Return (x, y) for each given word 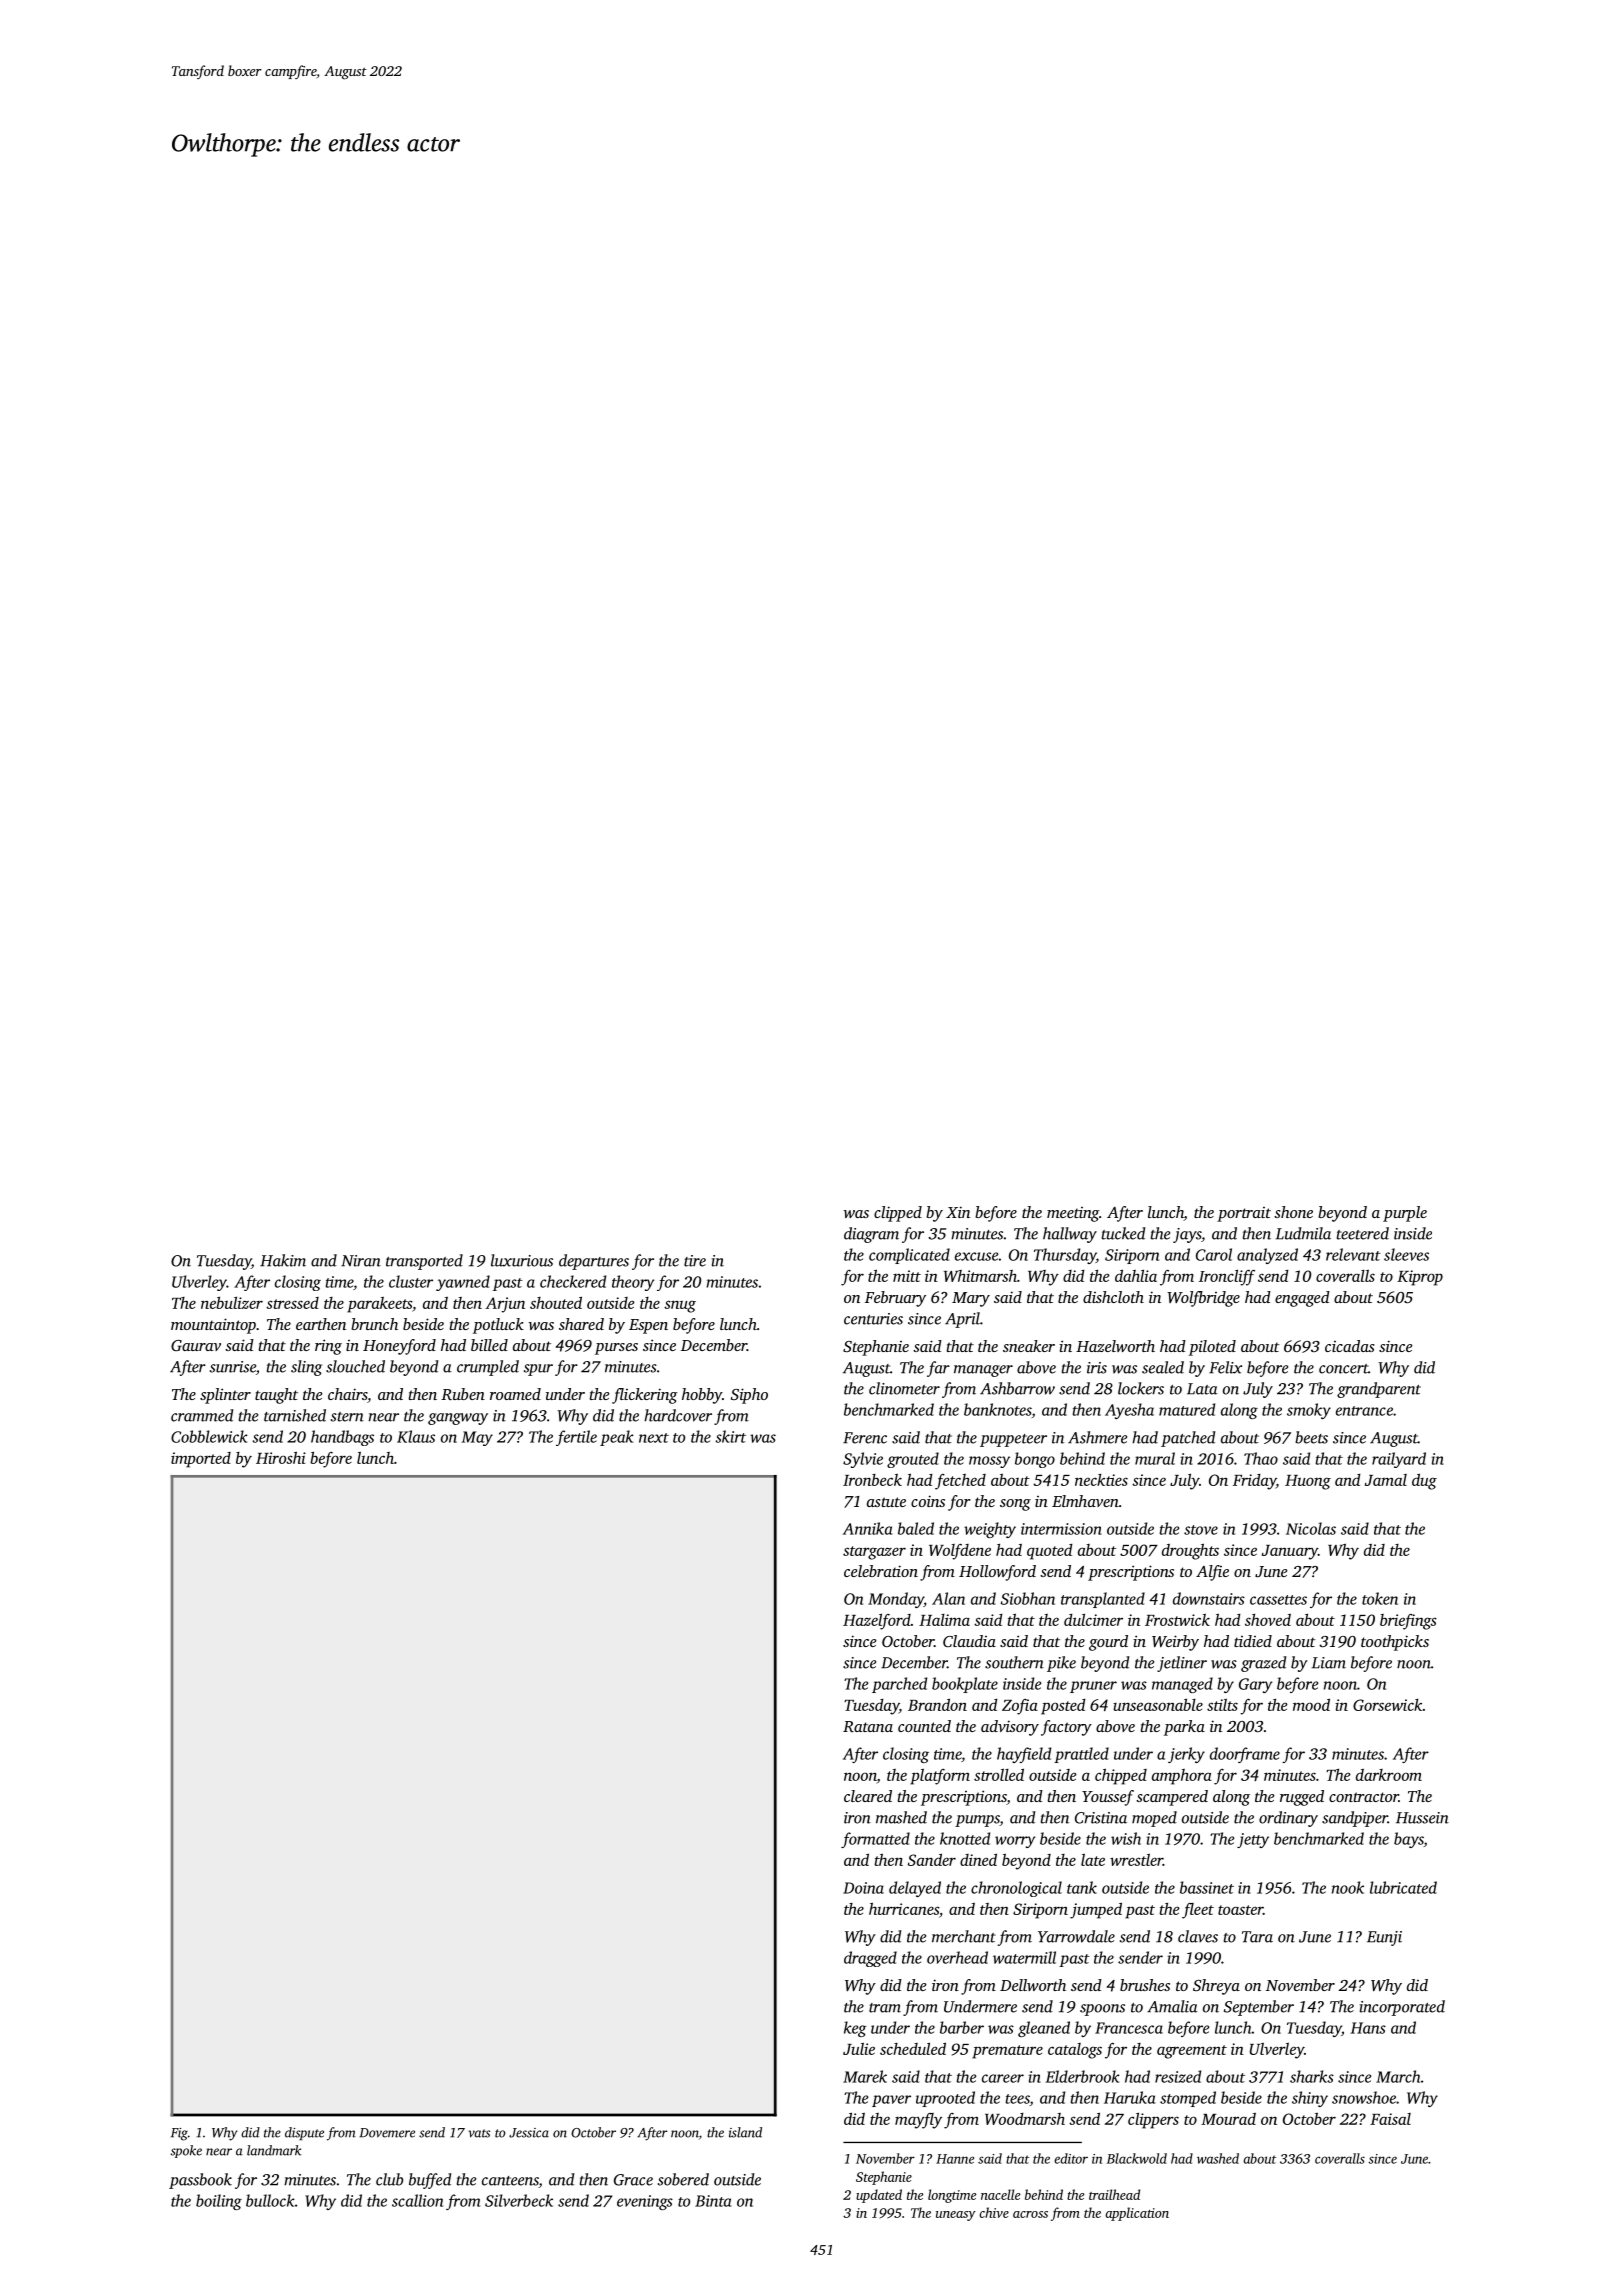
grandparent (1379, 1390)
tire (695, 1261)
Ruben (463, 1394)
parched (899, 1685)
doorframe (1245, 1755)
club (389, 2179)
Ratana (868, 1726)
